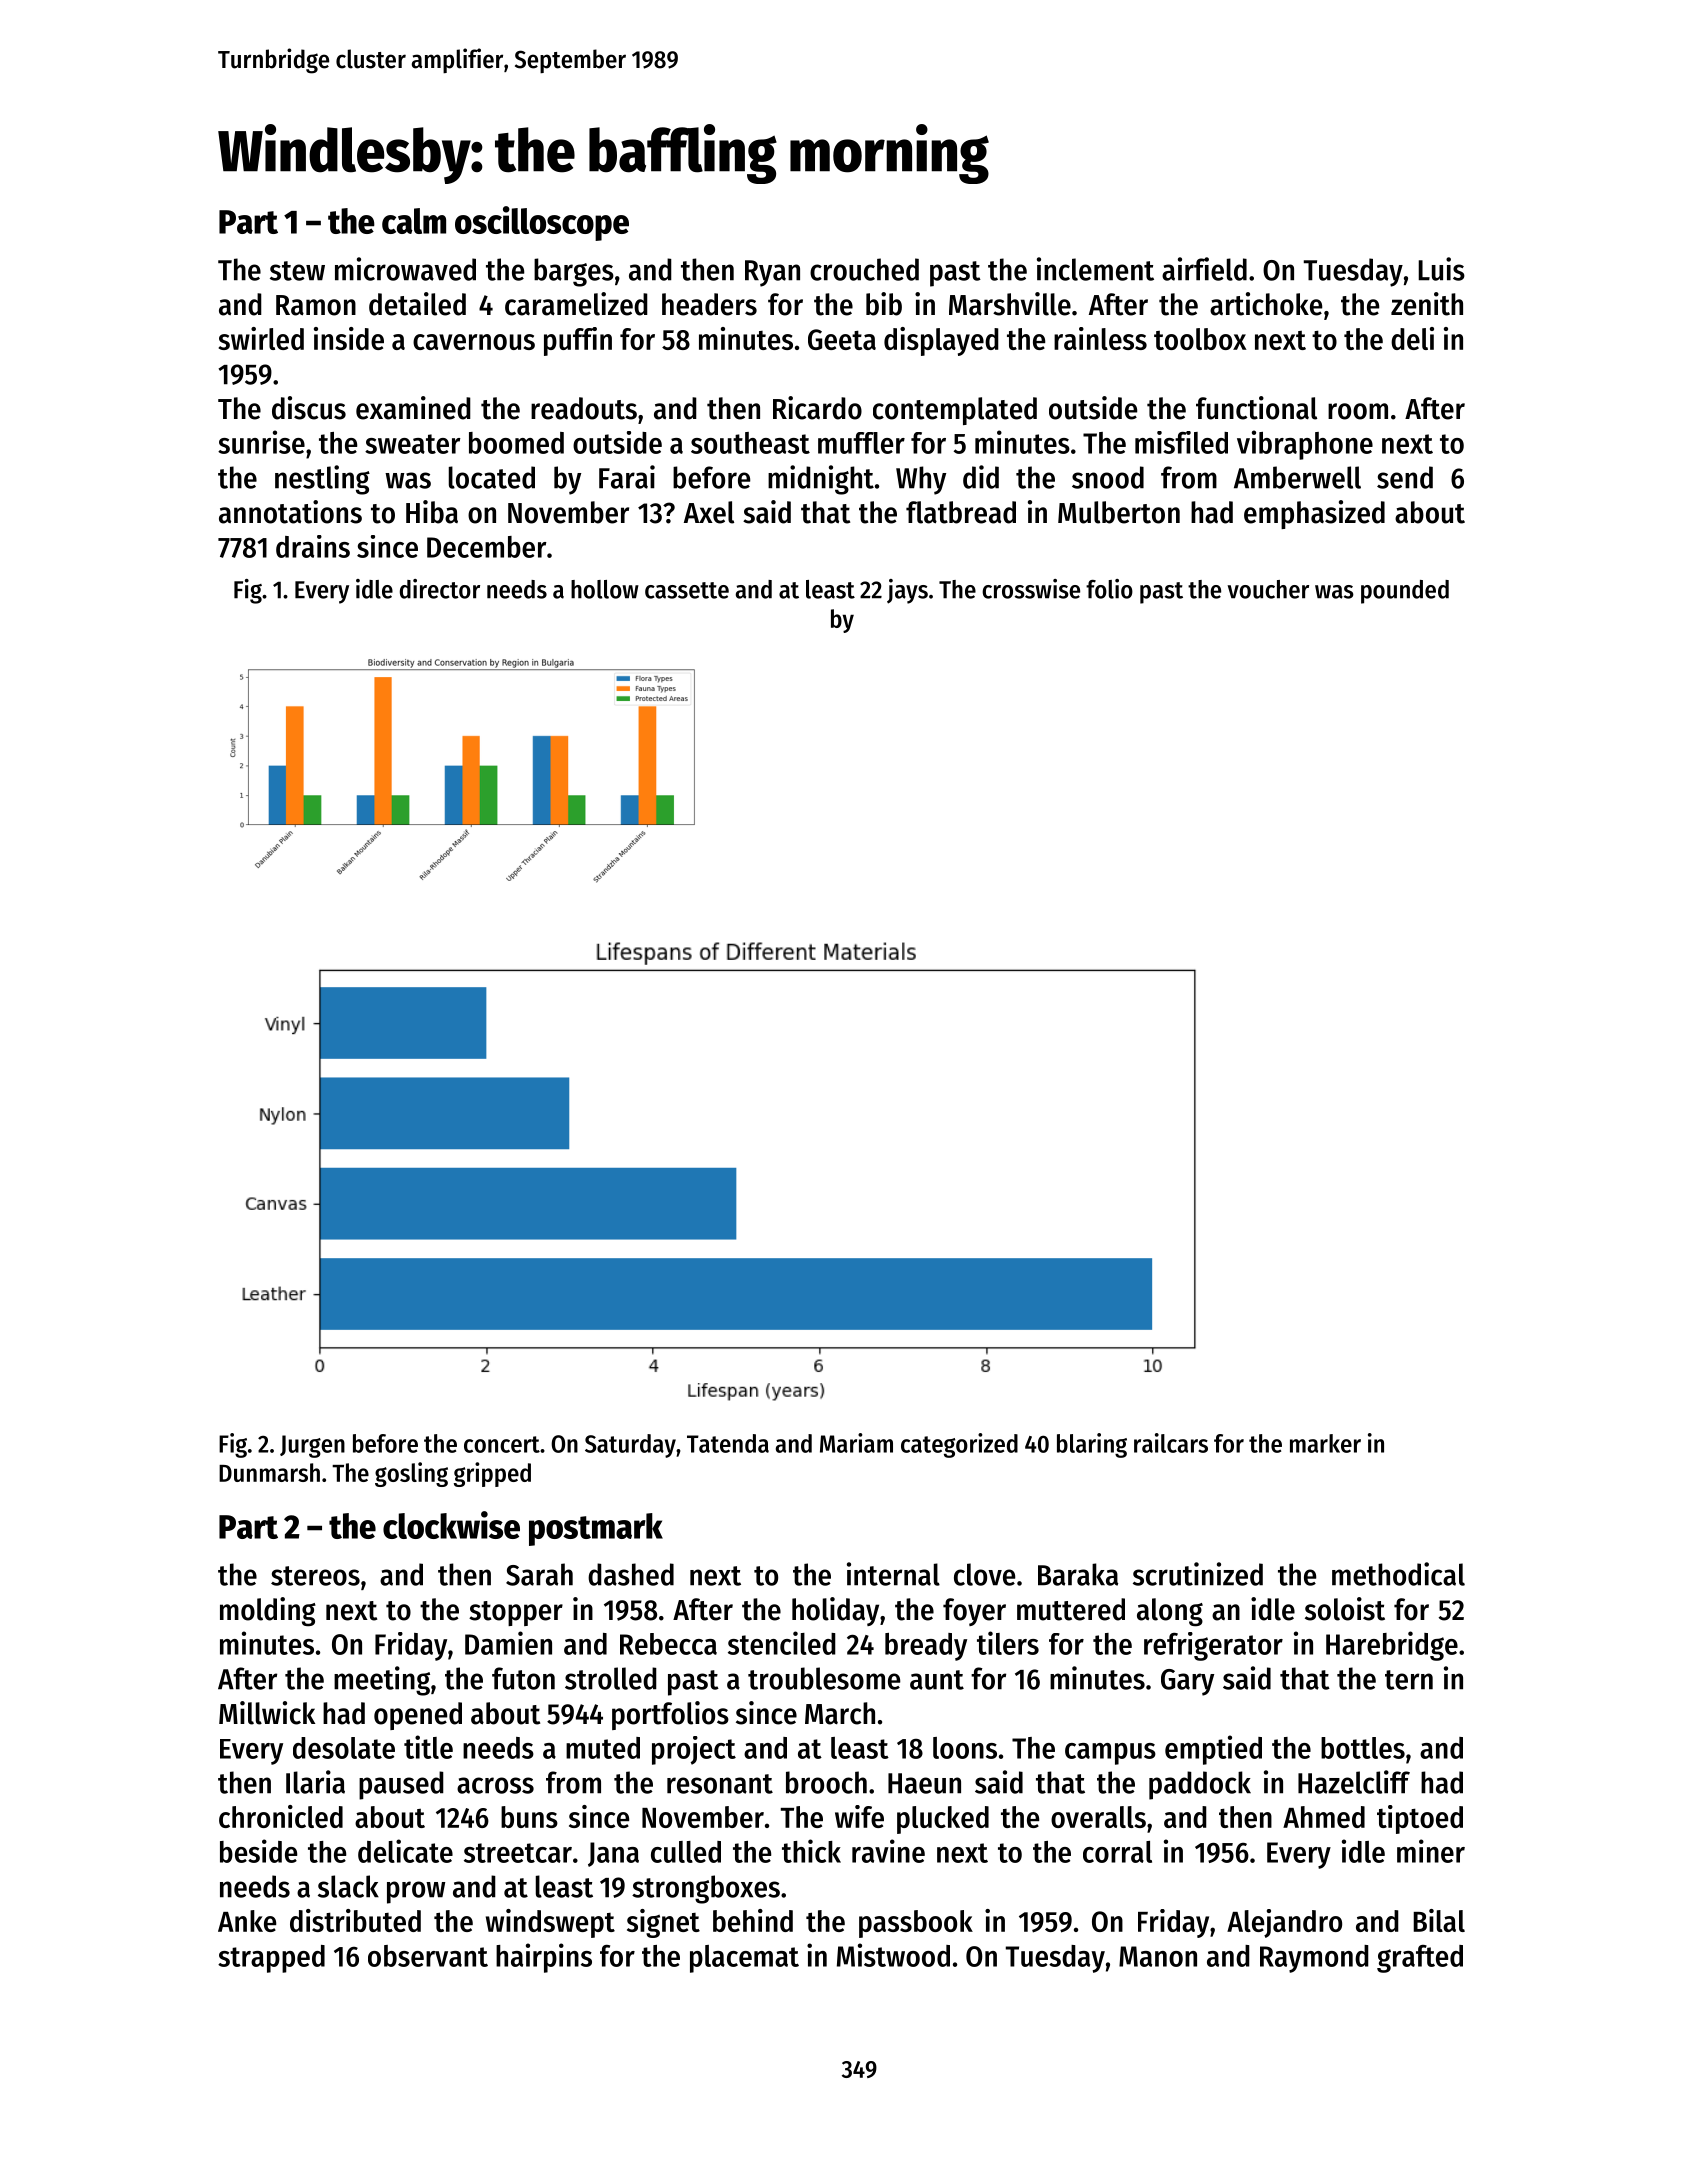 The image size is (1683, 2178). Describe the element at coordinates (893, 1955) in the page. I see `Mistwood` at that location.
